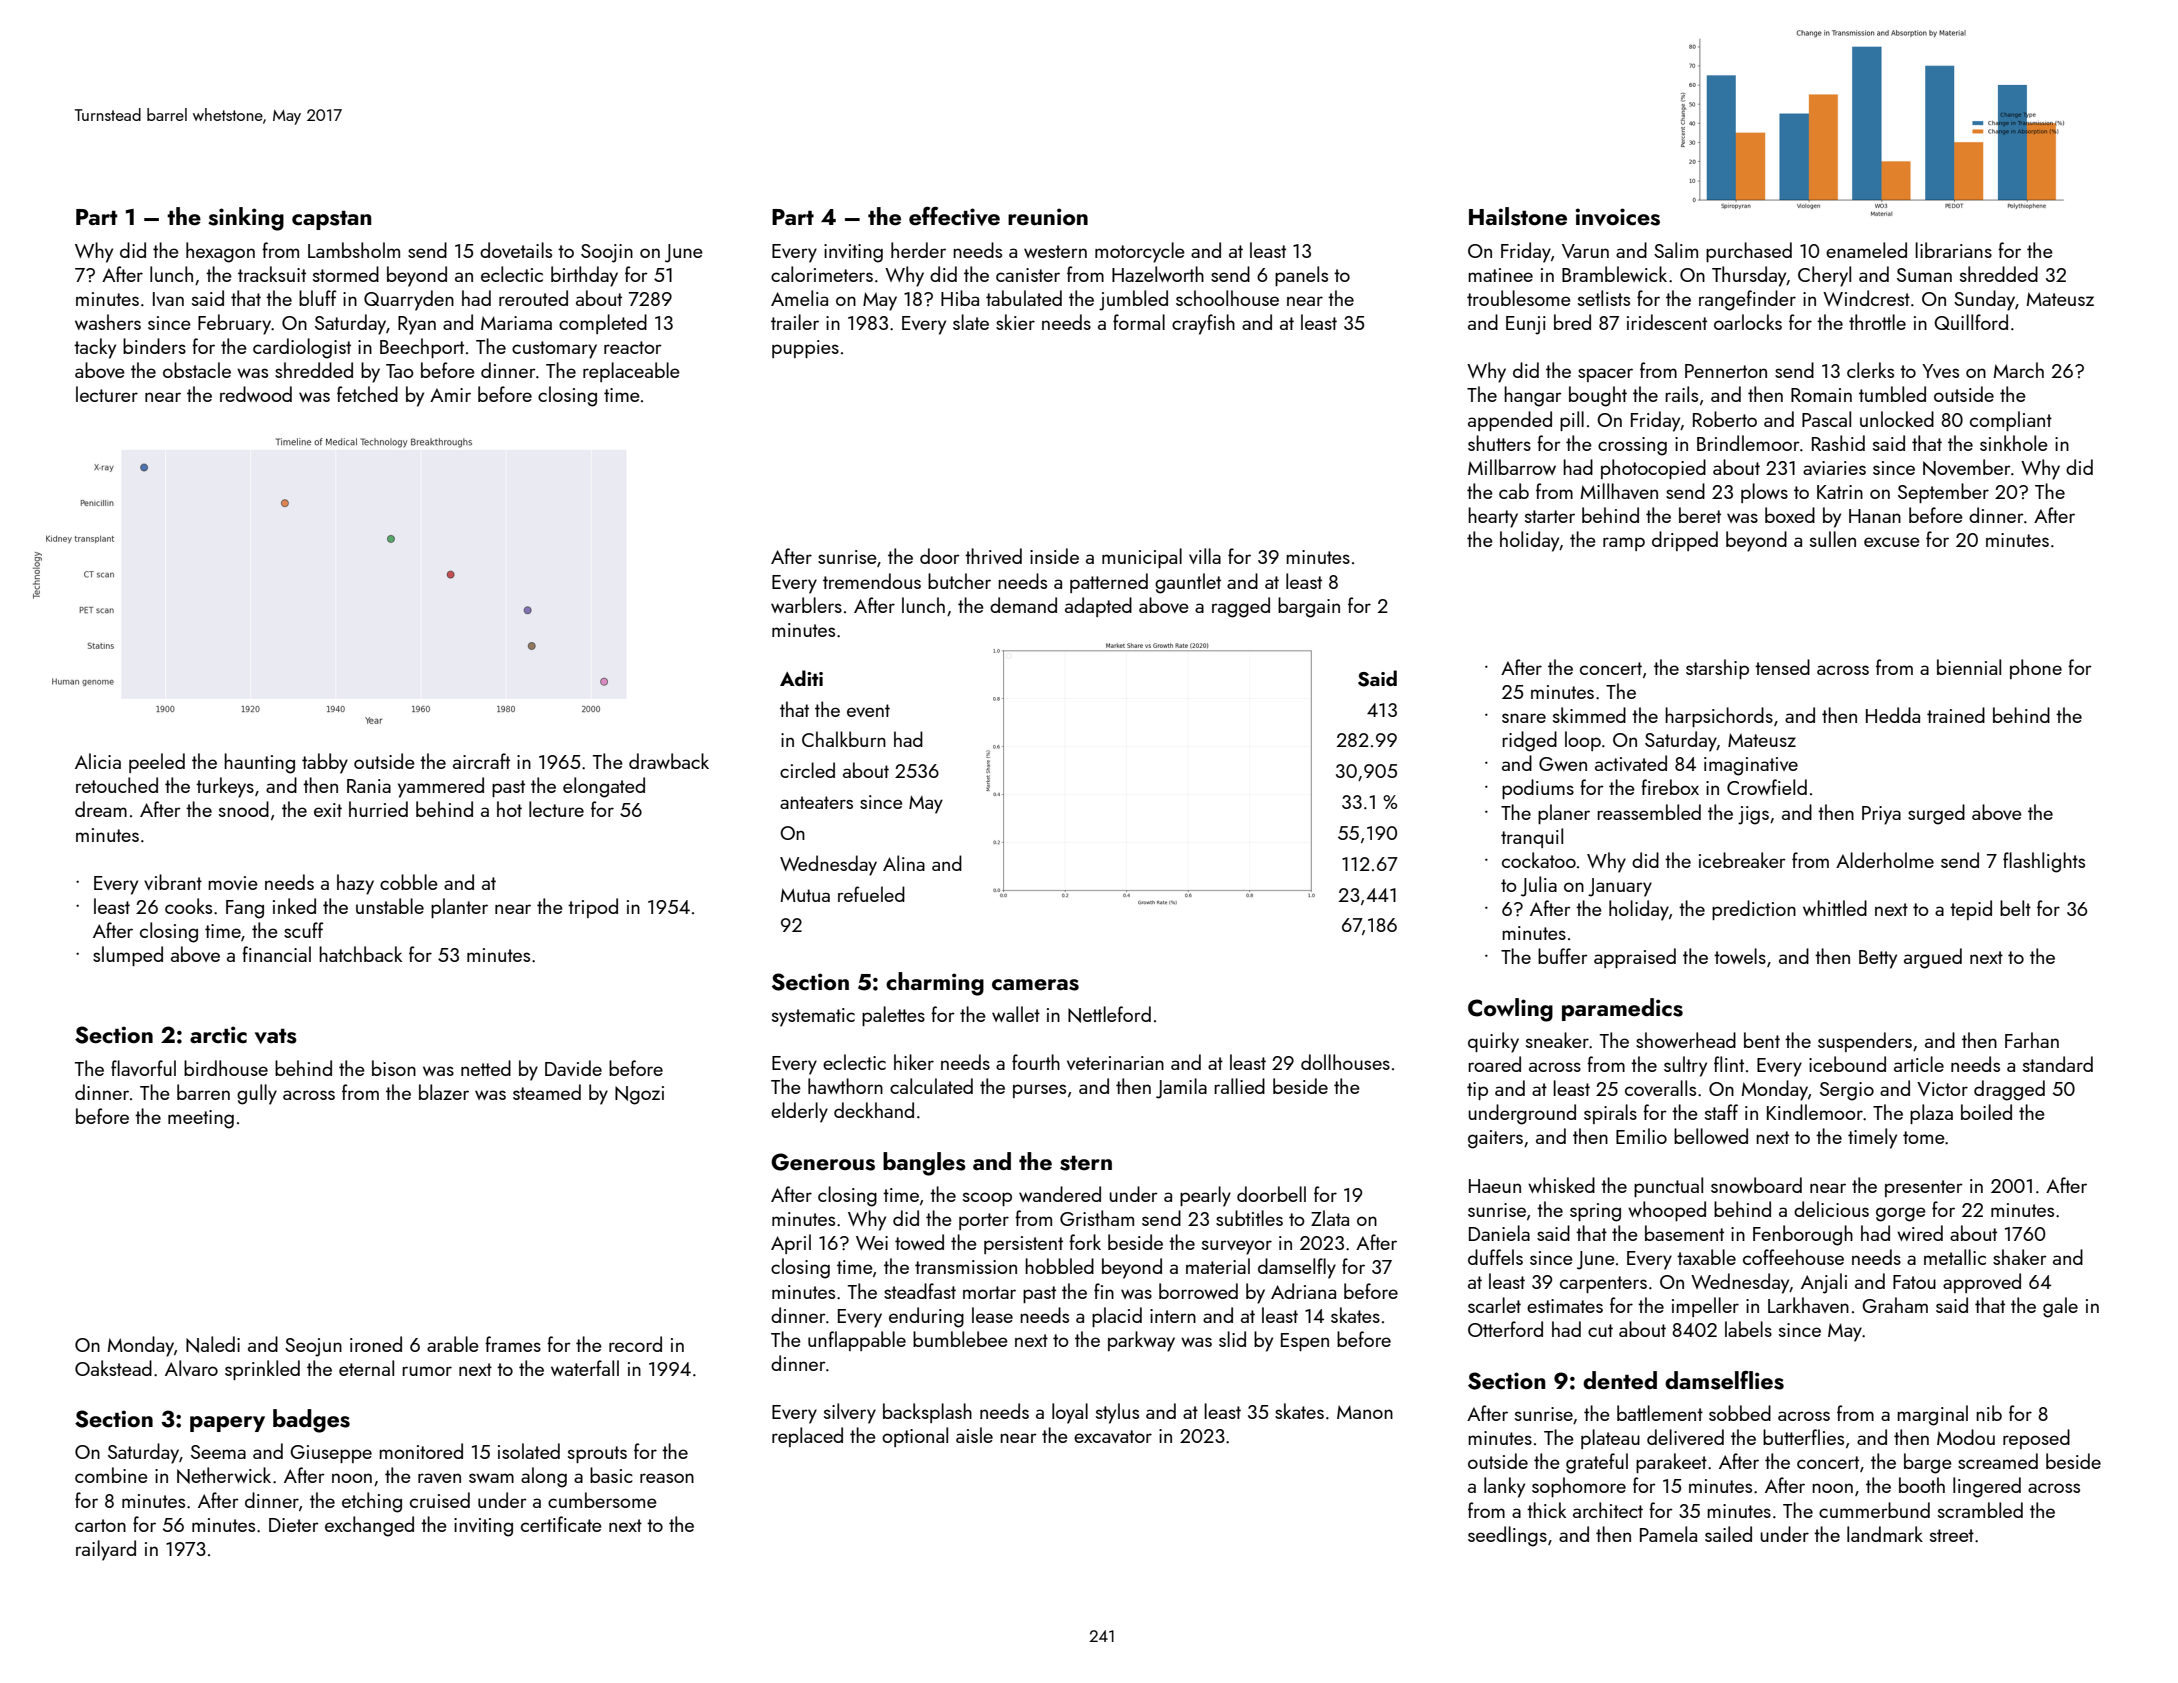 The height and width of the page is (1683, 2178). Describe the element at coordinates (805, 349) in the page. I see `puppies` at that location.
